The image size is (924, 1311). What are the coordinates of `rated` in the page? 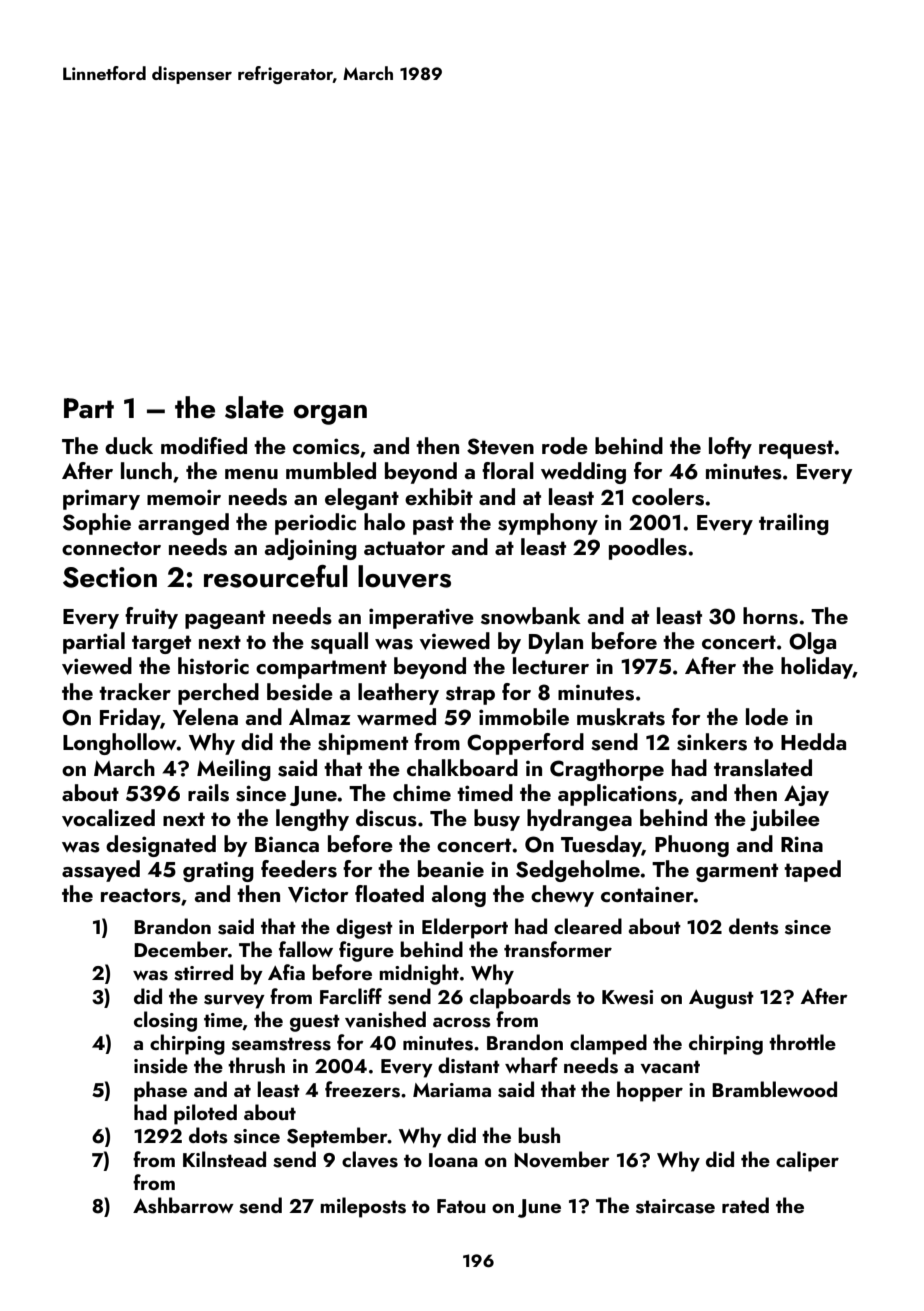 It's located at (745, 1205).
